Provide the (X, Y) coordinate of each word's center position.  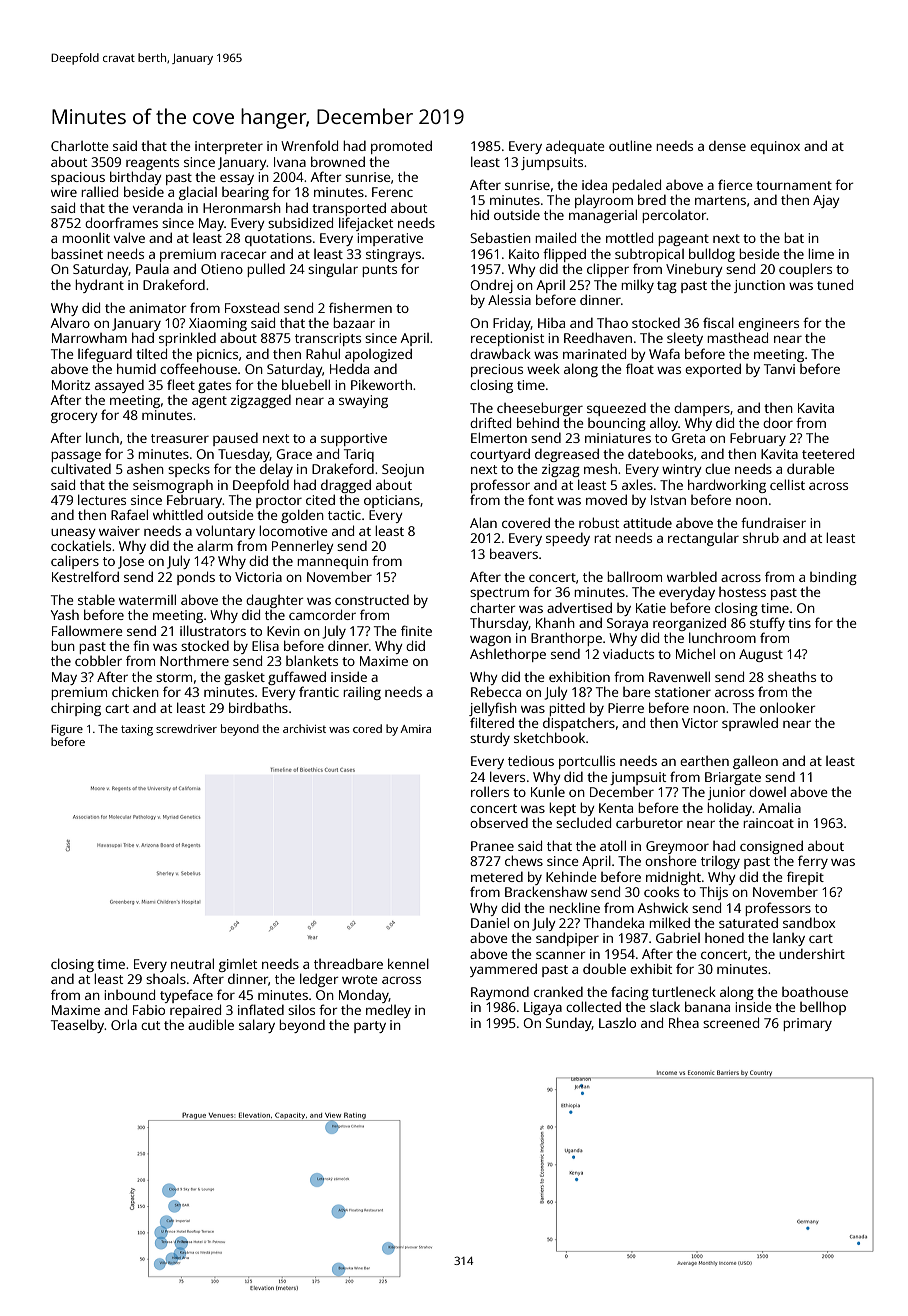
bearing (245, 193)
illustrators (213, 630)
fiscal (718, 322)
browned (338, 161)
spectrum (499, 594)
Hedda (349, 368)
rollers (490, 791)
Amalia (780, 807)
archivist (304, 728)
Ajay (826, 201)
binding (833, 578)
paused (235, 439)
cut (150, 1025)
